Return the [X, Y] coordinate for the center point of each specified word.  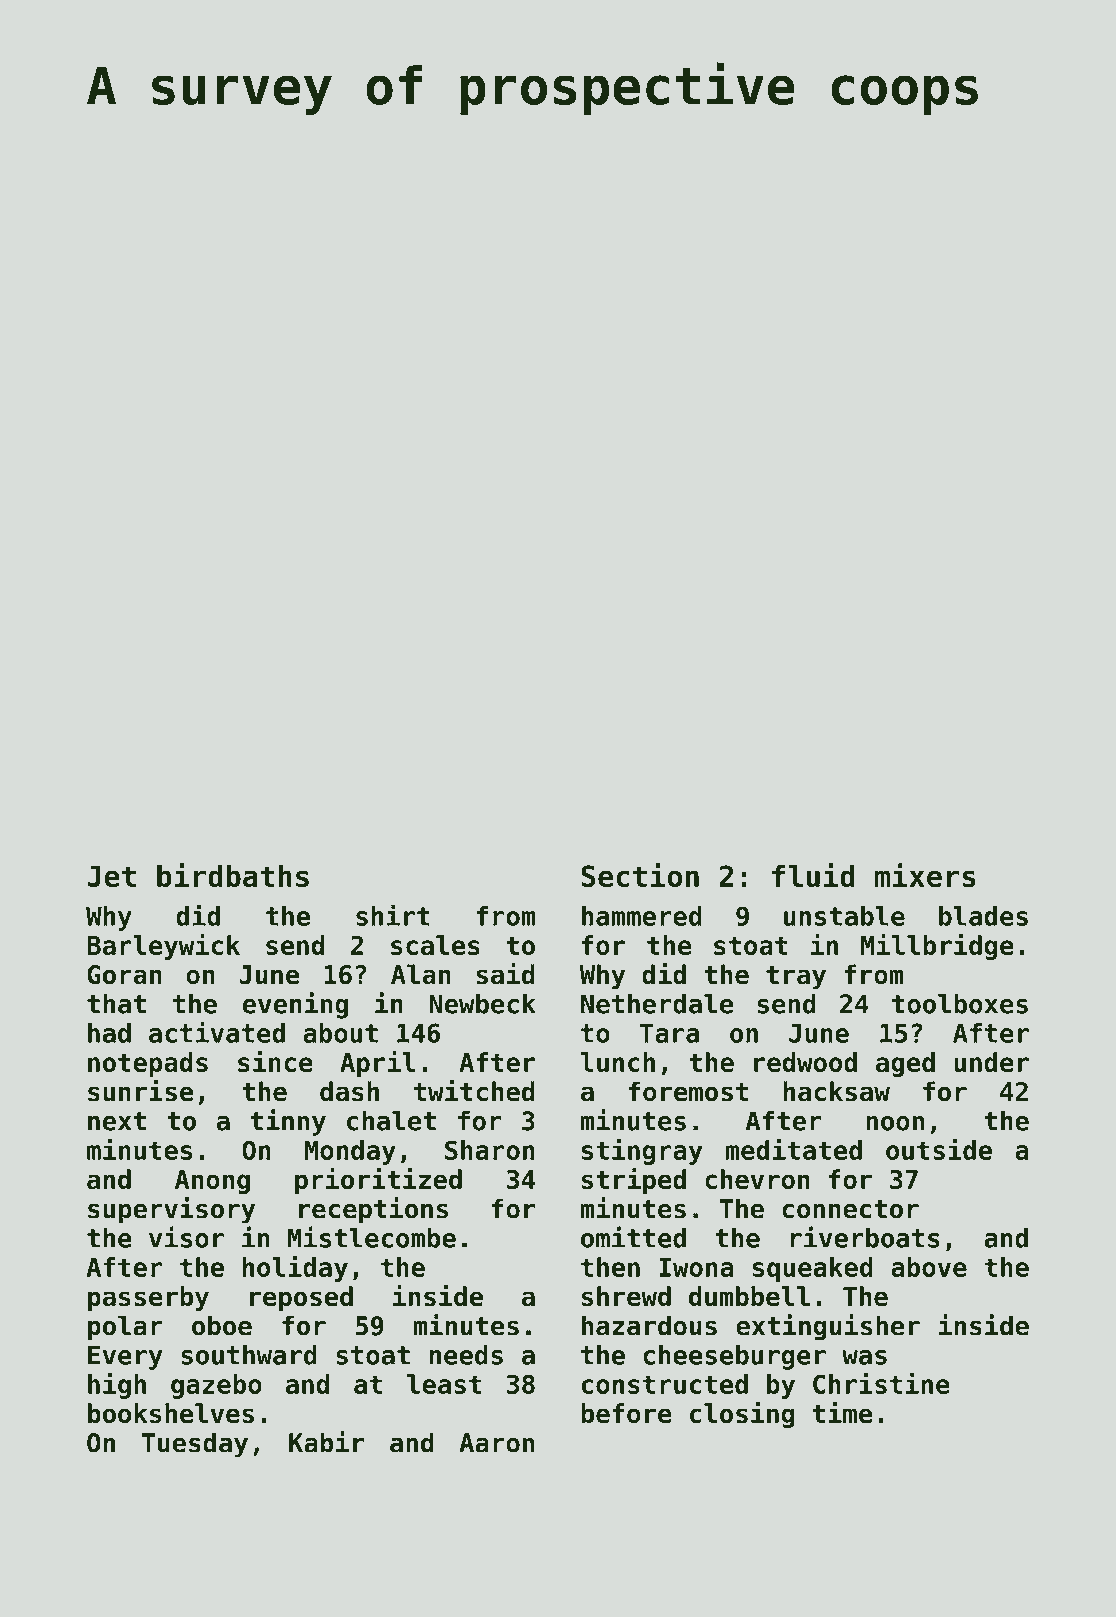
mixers [925, 875]
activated [217, 1032]
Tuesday [195, 1445]
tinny [288, 1122]
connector [850, 1209]
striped [634, 1181]
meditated [793, 1149]
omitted [633, 1237]
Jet [111, 876]
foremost [688, 1091]
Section [640, 875]
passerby [148, 1299]
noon [895, 1123]
